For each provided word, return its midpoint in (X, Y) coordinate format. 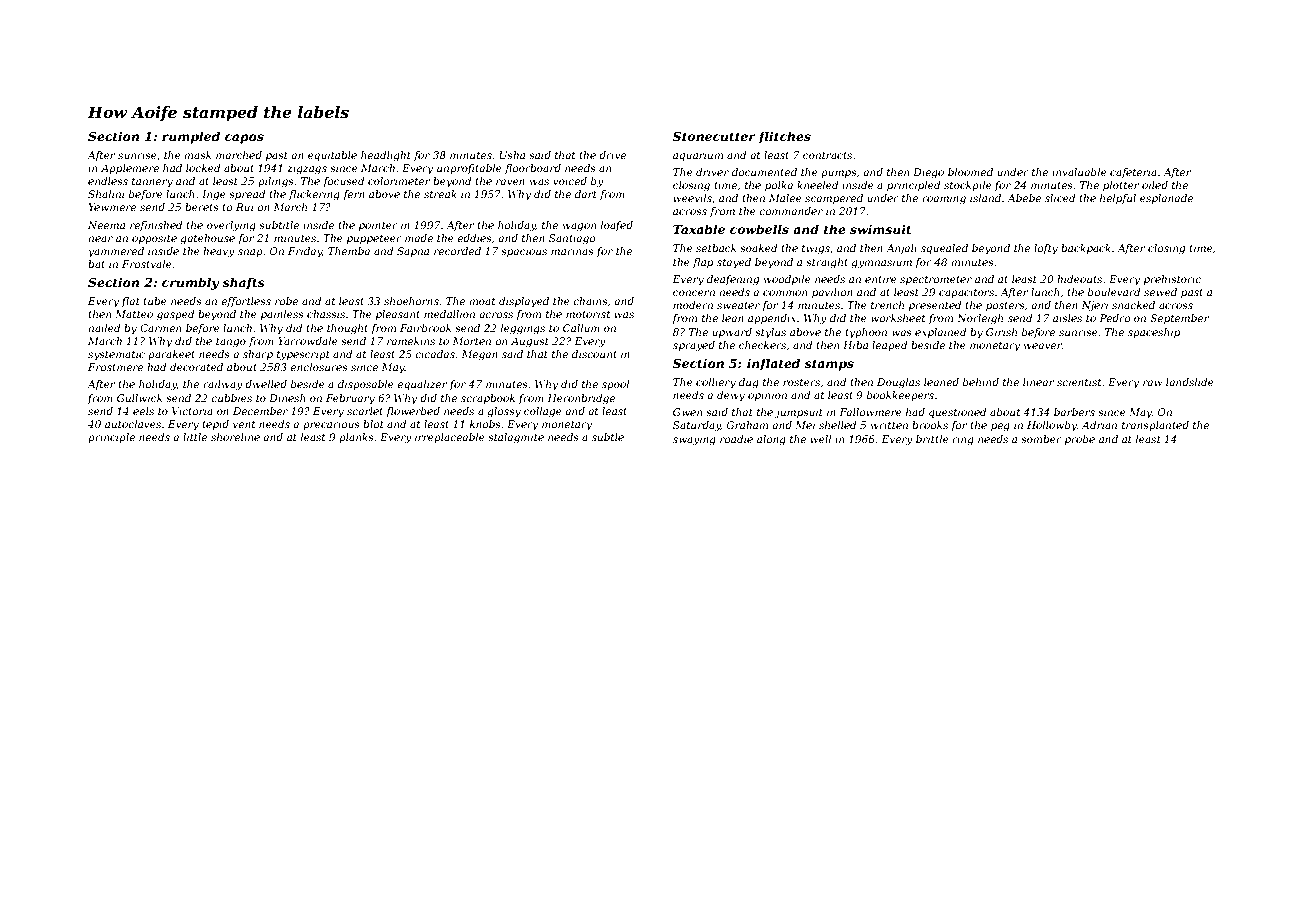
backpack (1086, 249)
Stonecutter (714, 136)
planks (356, 438)
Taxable (699, 229)
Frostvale (147, 264)
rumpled (191, 137)
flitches (784, 137)
